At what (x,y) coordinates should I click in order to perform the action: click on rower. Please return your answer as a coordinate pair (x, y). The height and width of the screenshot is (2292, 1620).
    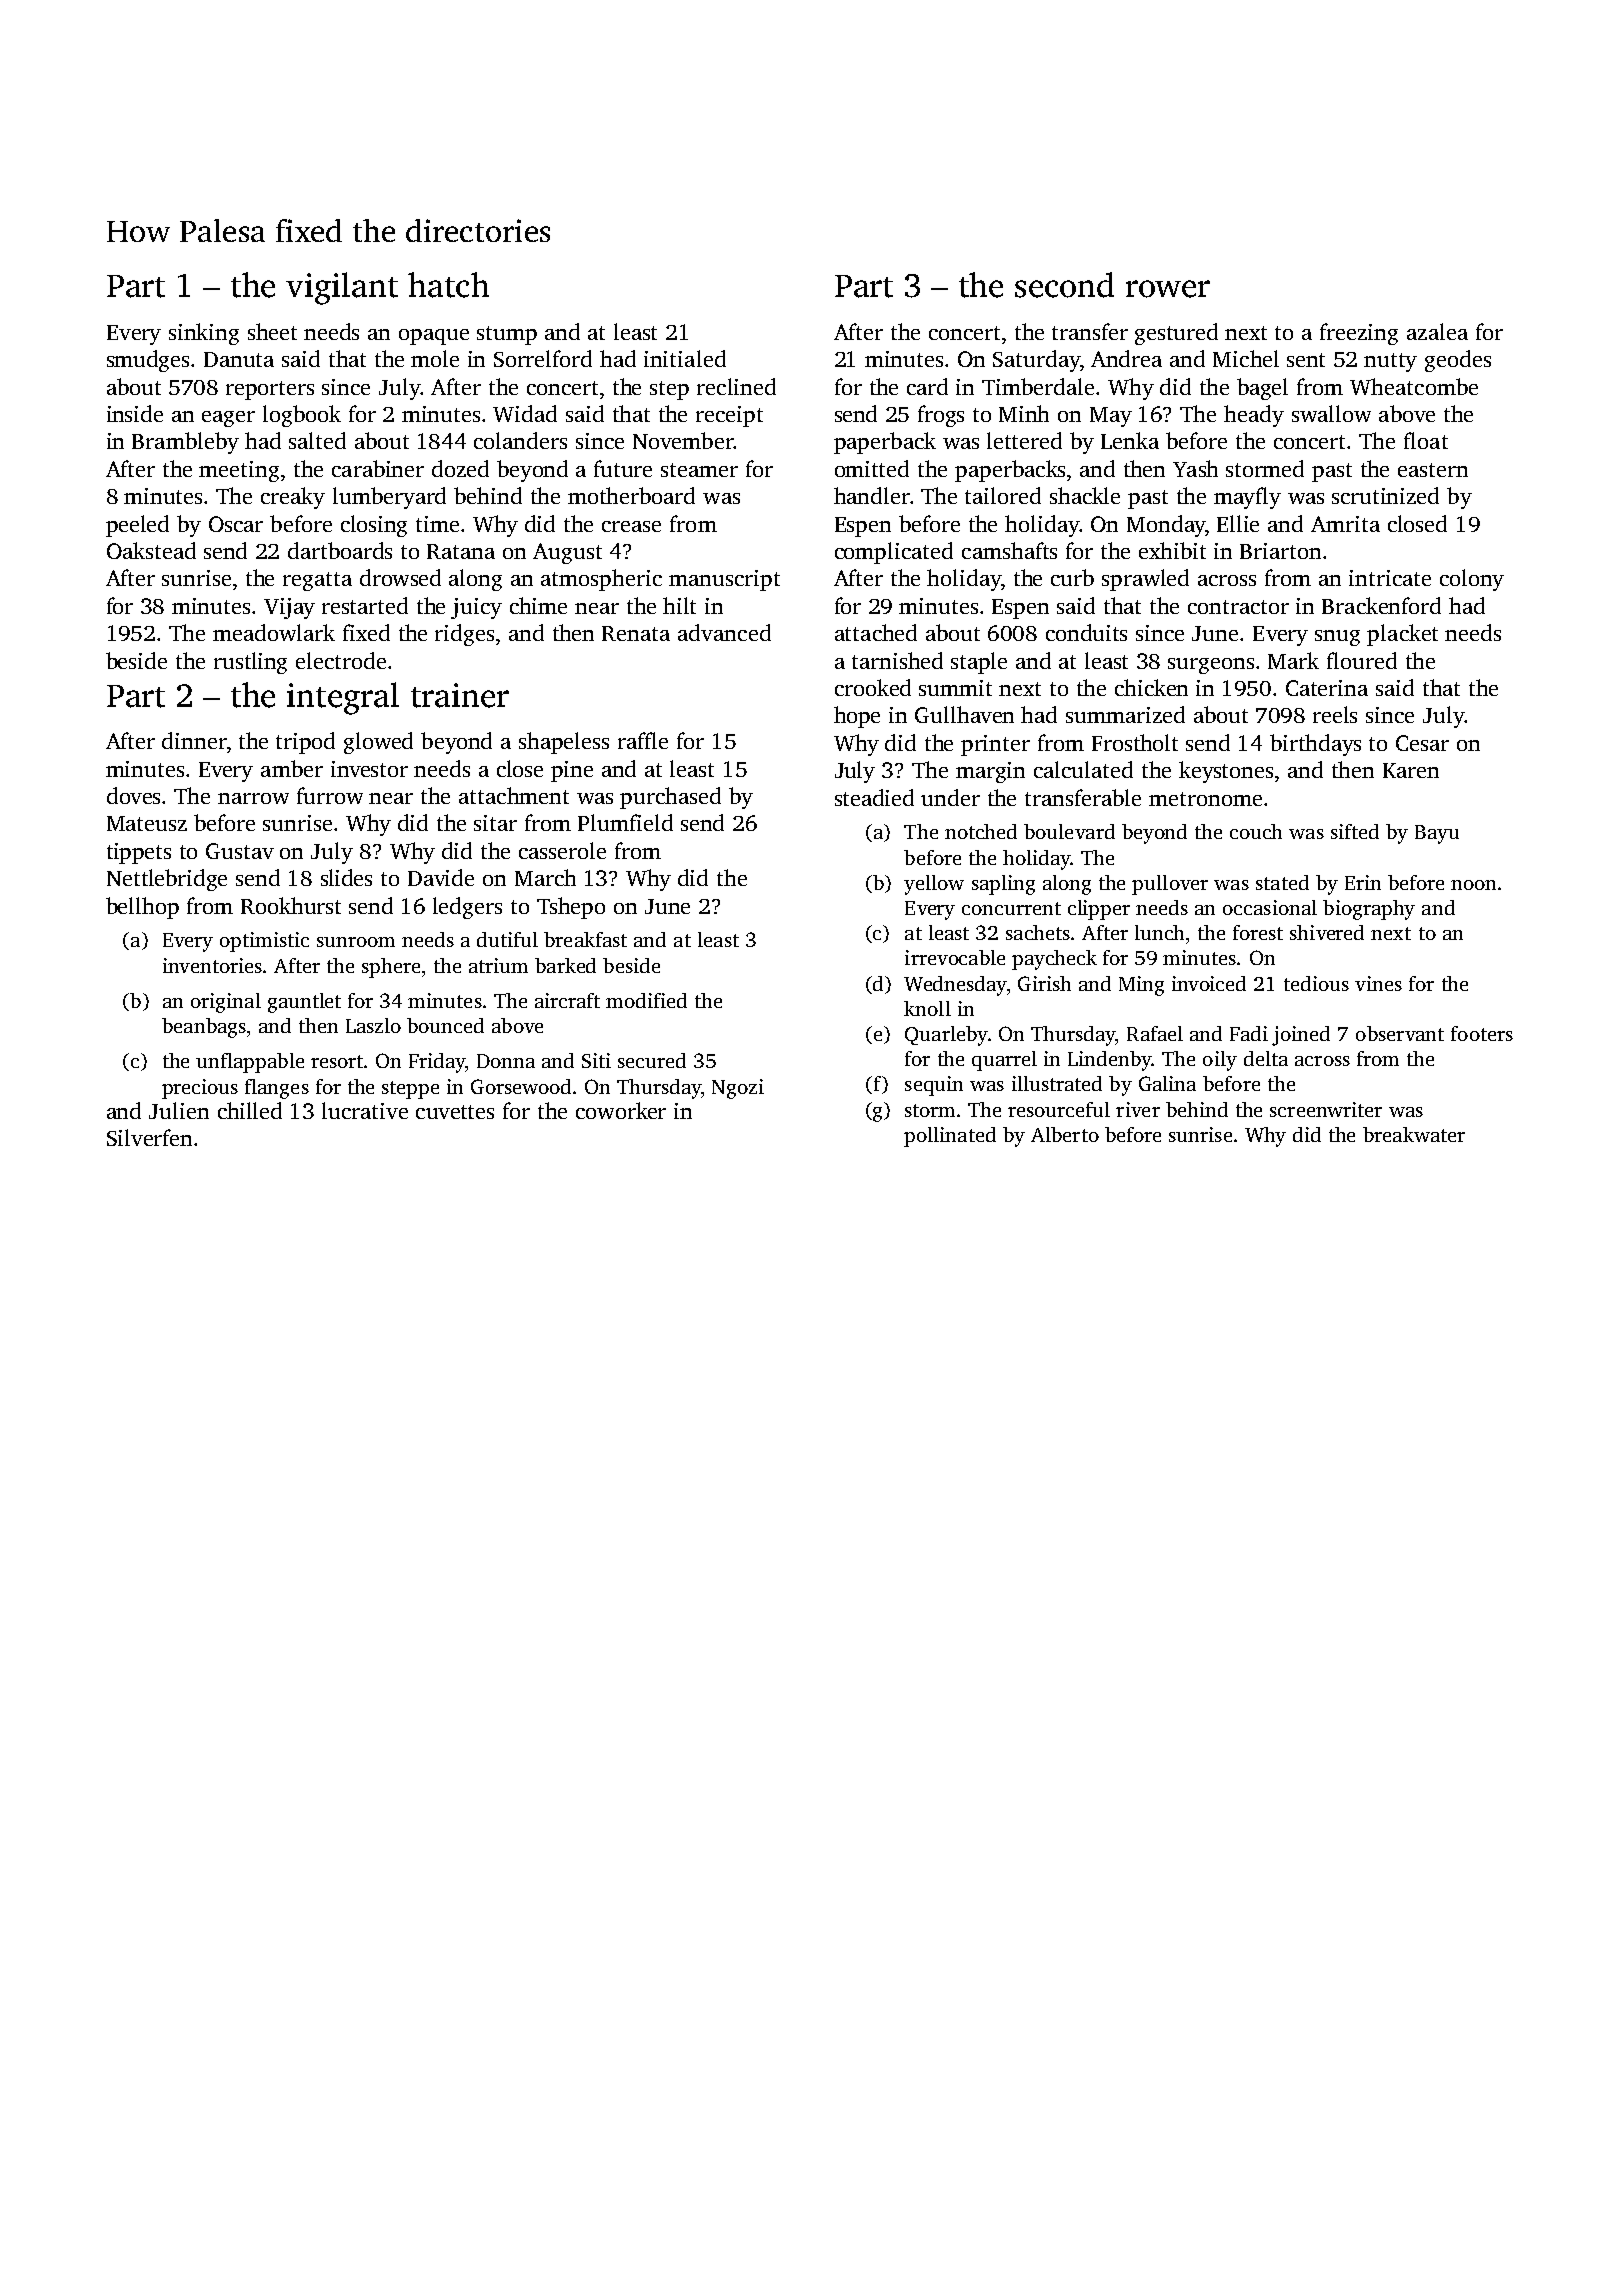
    Looking at the image, I should click on (1168, 289).
